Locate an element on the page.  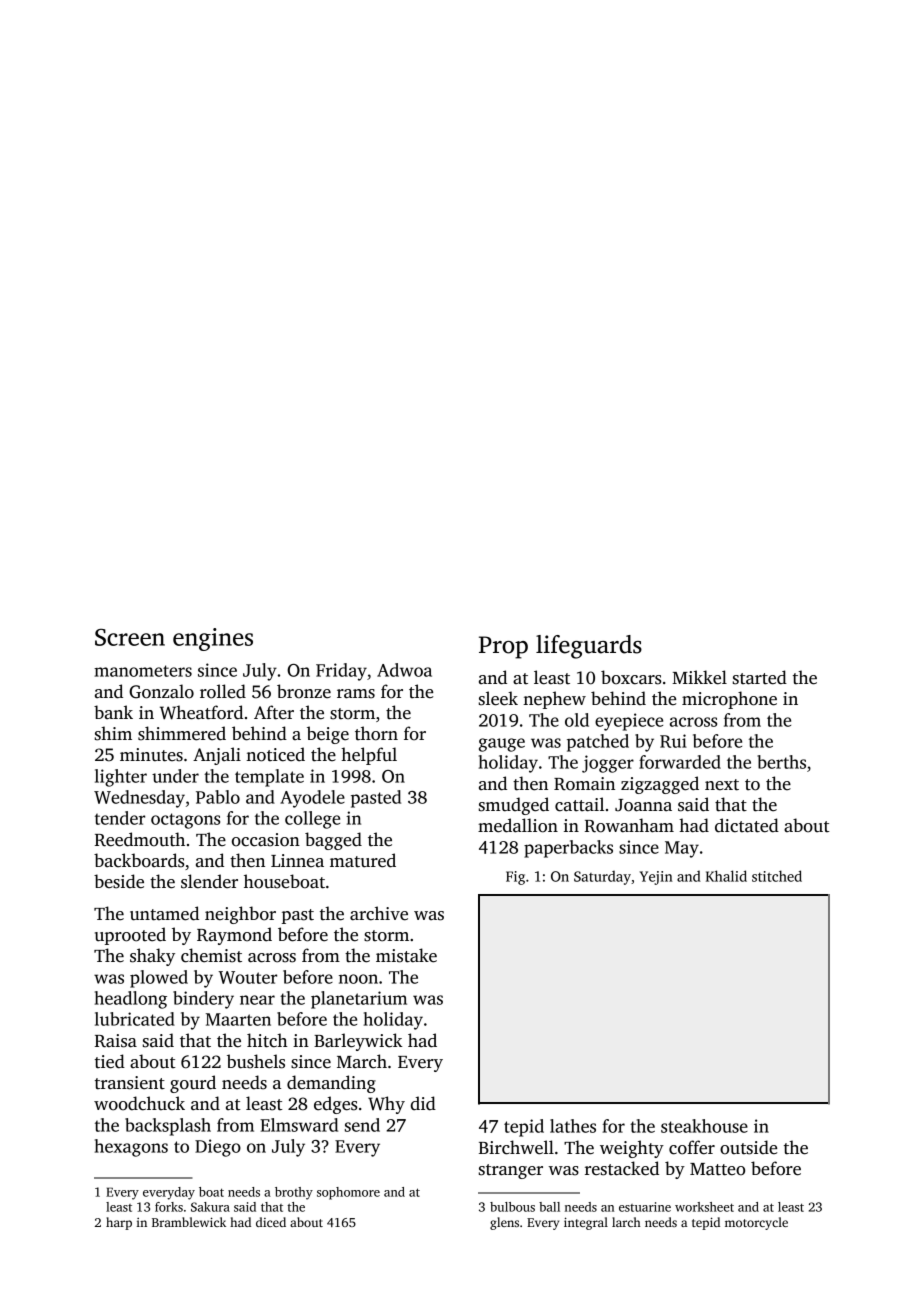
lifeguards is located at coordinates (589, 647).
